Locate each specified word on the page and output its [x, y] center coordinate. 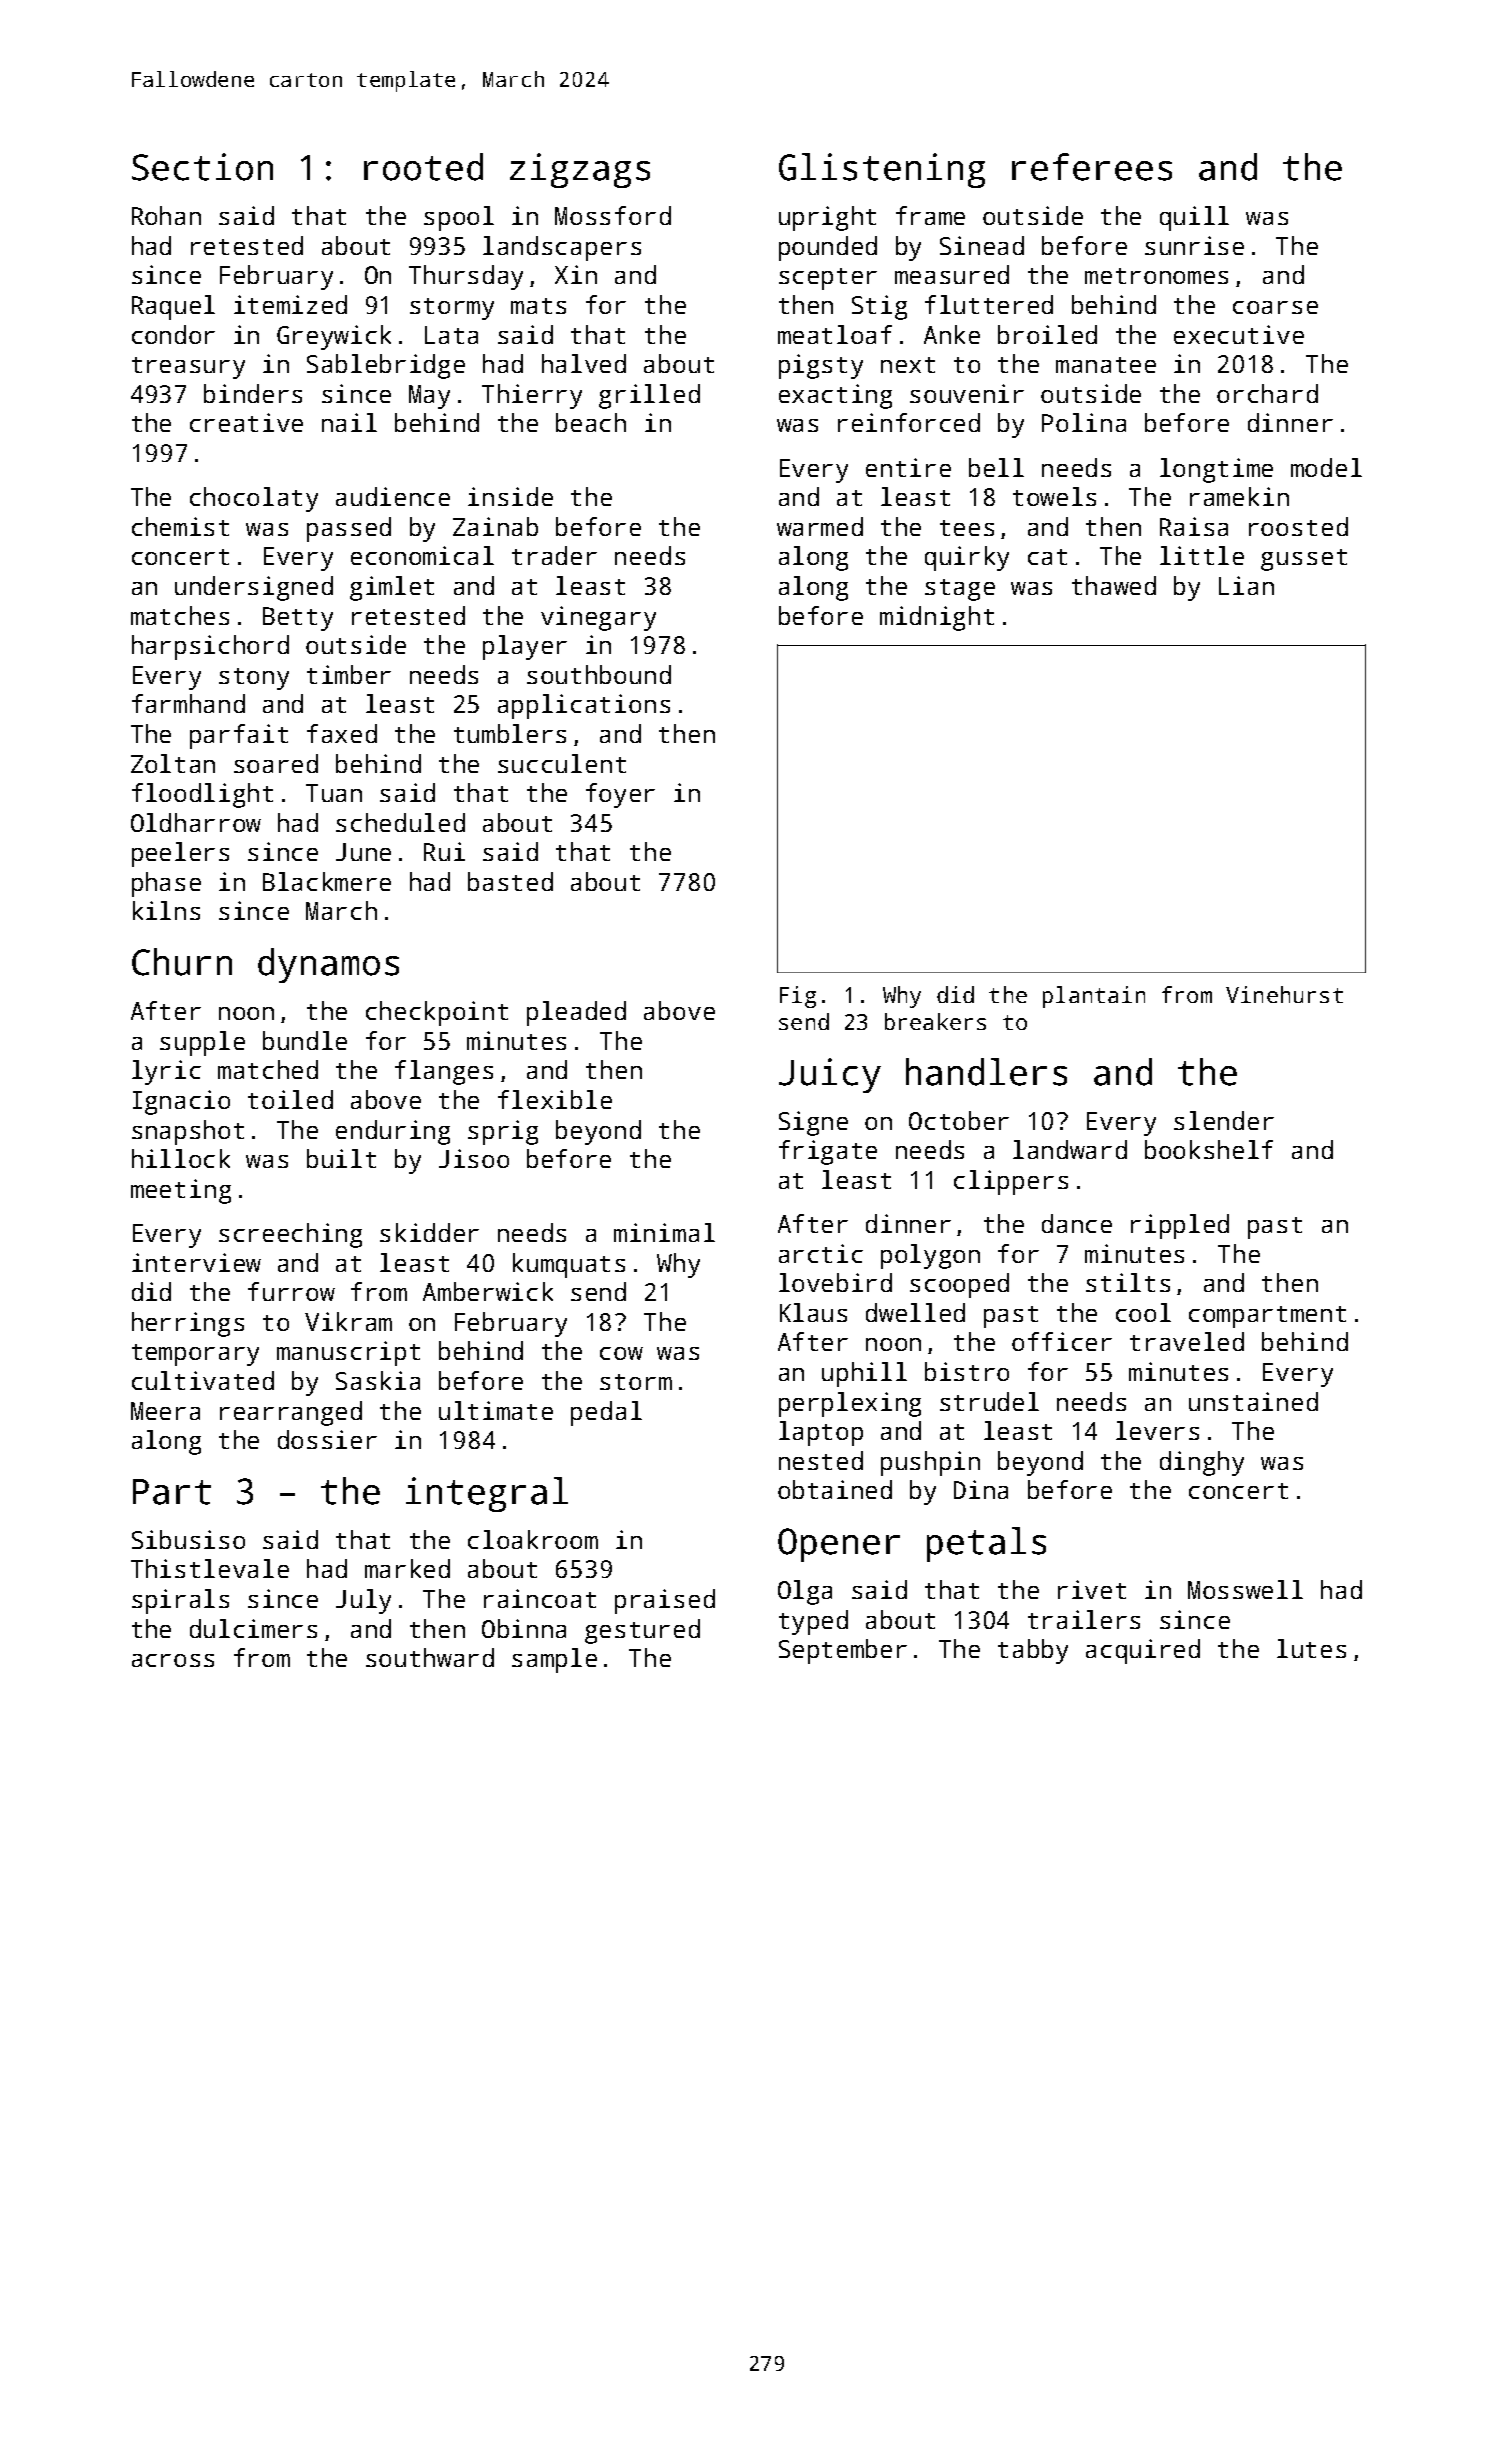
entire [908, 467]
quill [1194, 218]
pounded [828, 248]
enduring [393, 1132]
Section [202, 167]
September [843, 1651]
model [1326, 467]
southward [430, 1657]
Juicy [830, 1075]
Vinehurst [1284, 994]
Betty [298, 619]
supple [202, 1043]
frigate [828, 1152]
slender [1224, 1120]
